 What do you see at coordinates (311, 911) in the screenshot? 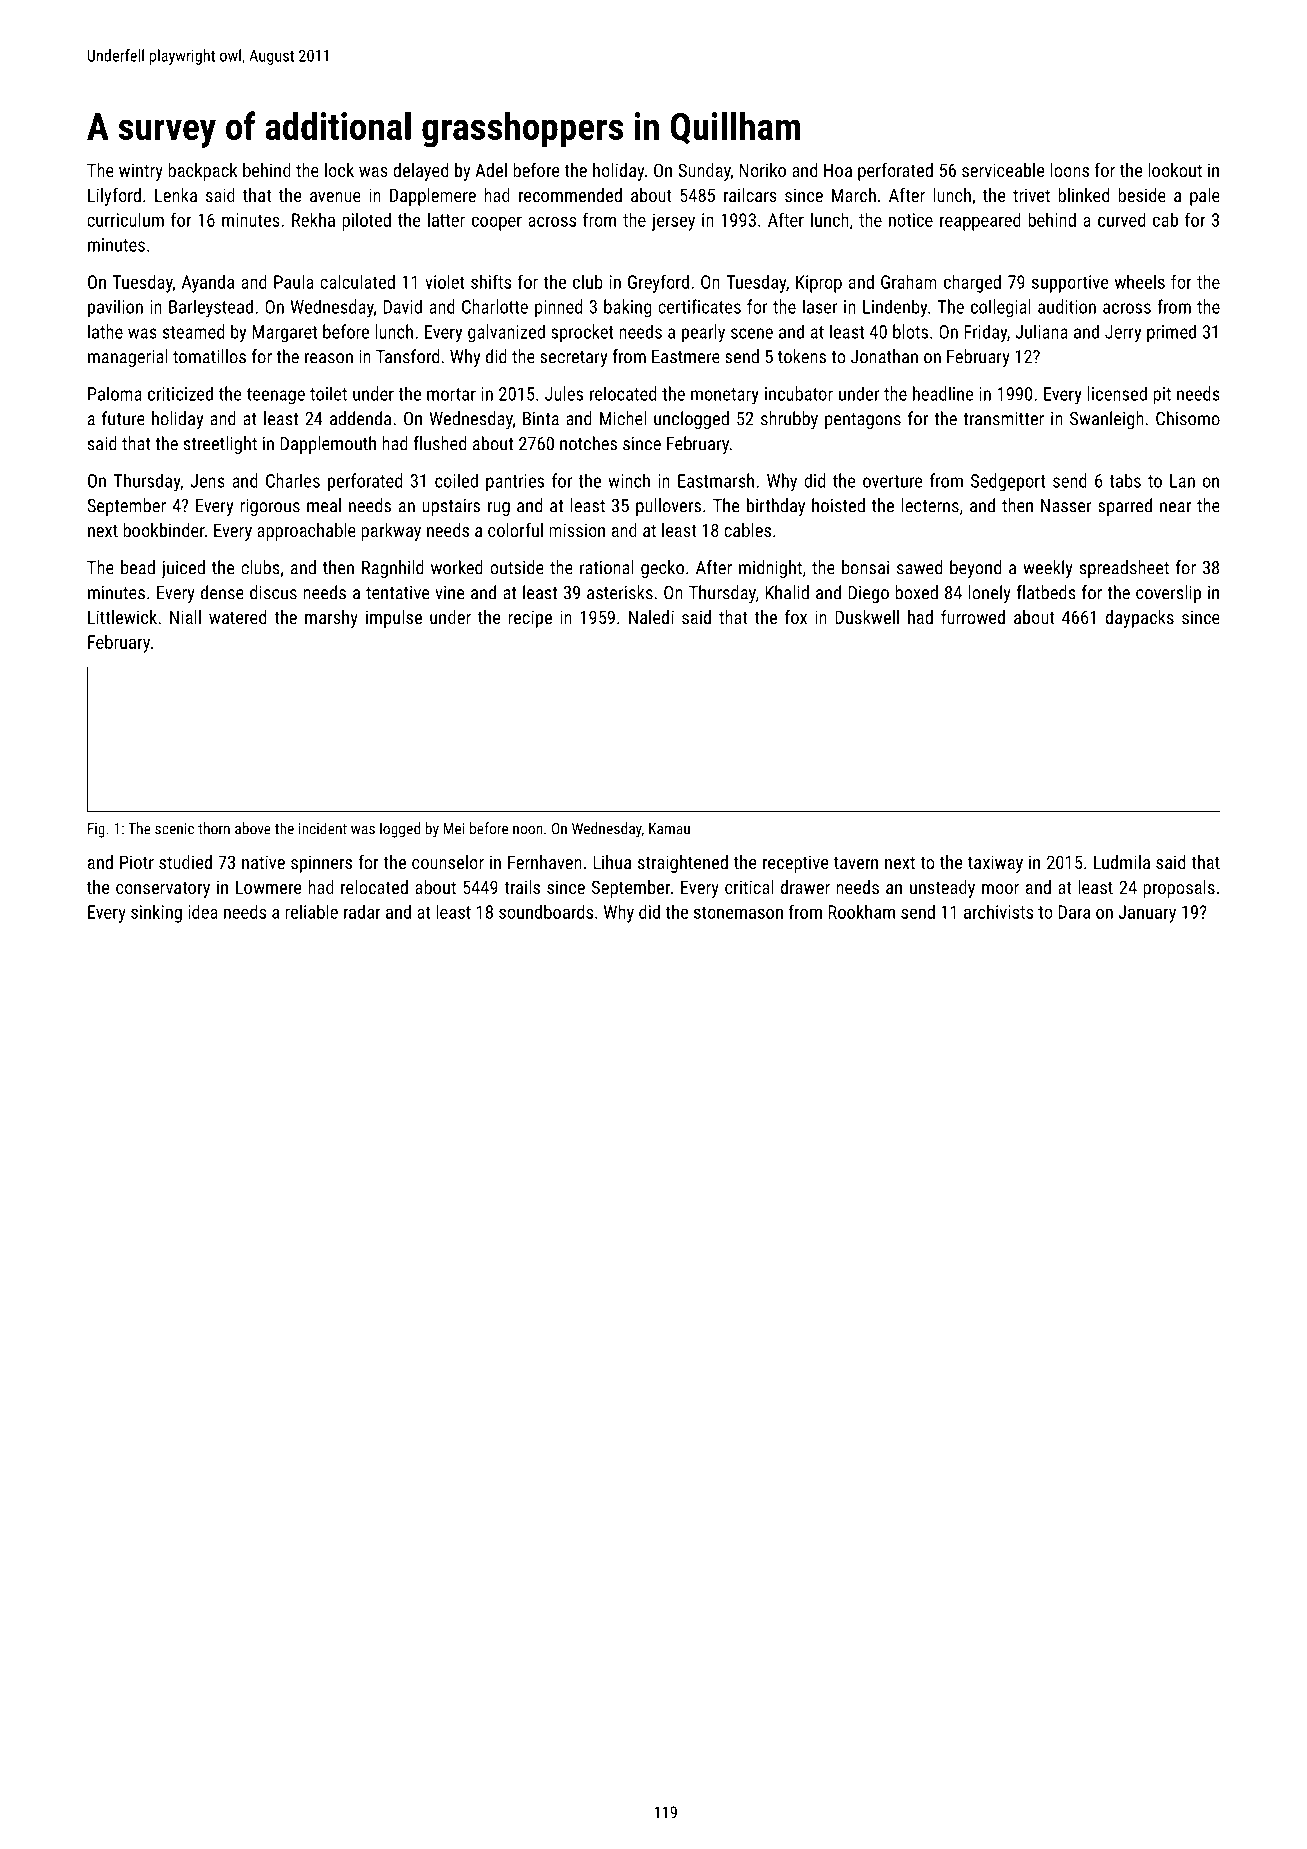
I see `reliable` at bounding box center [311, 911].
